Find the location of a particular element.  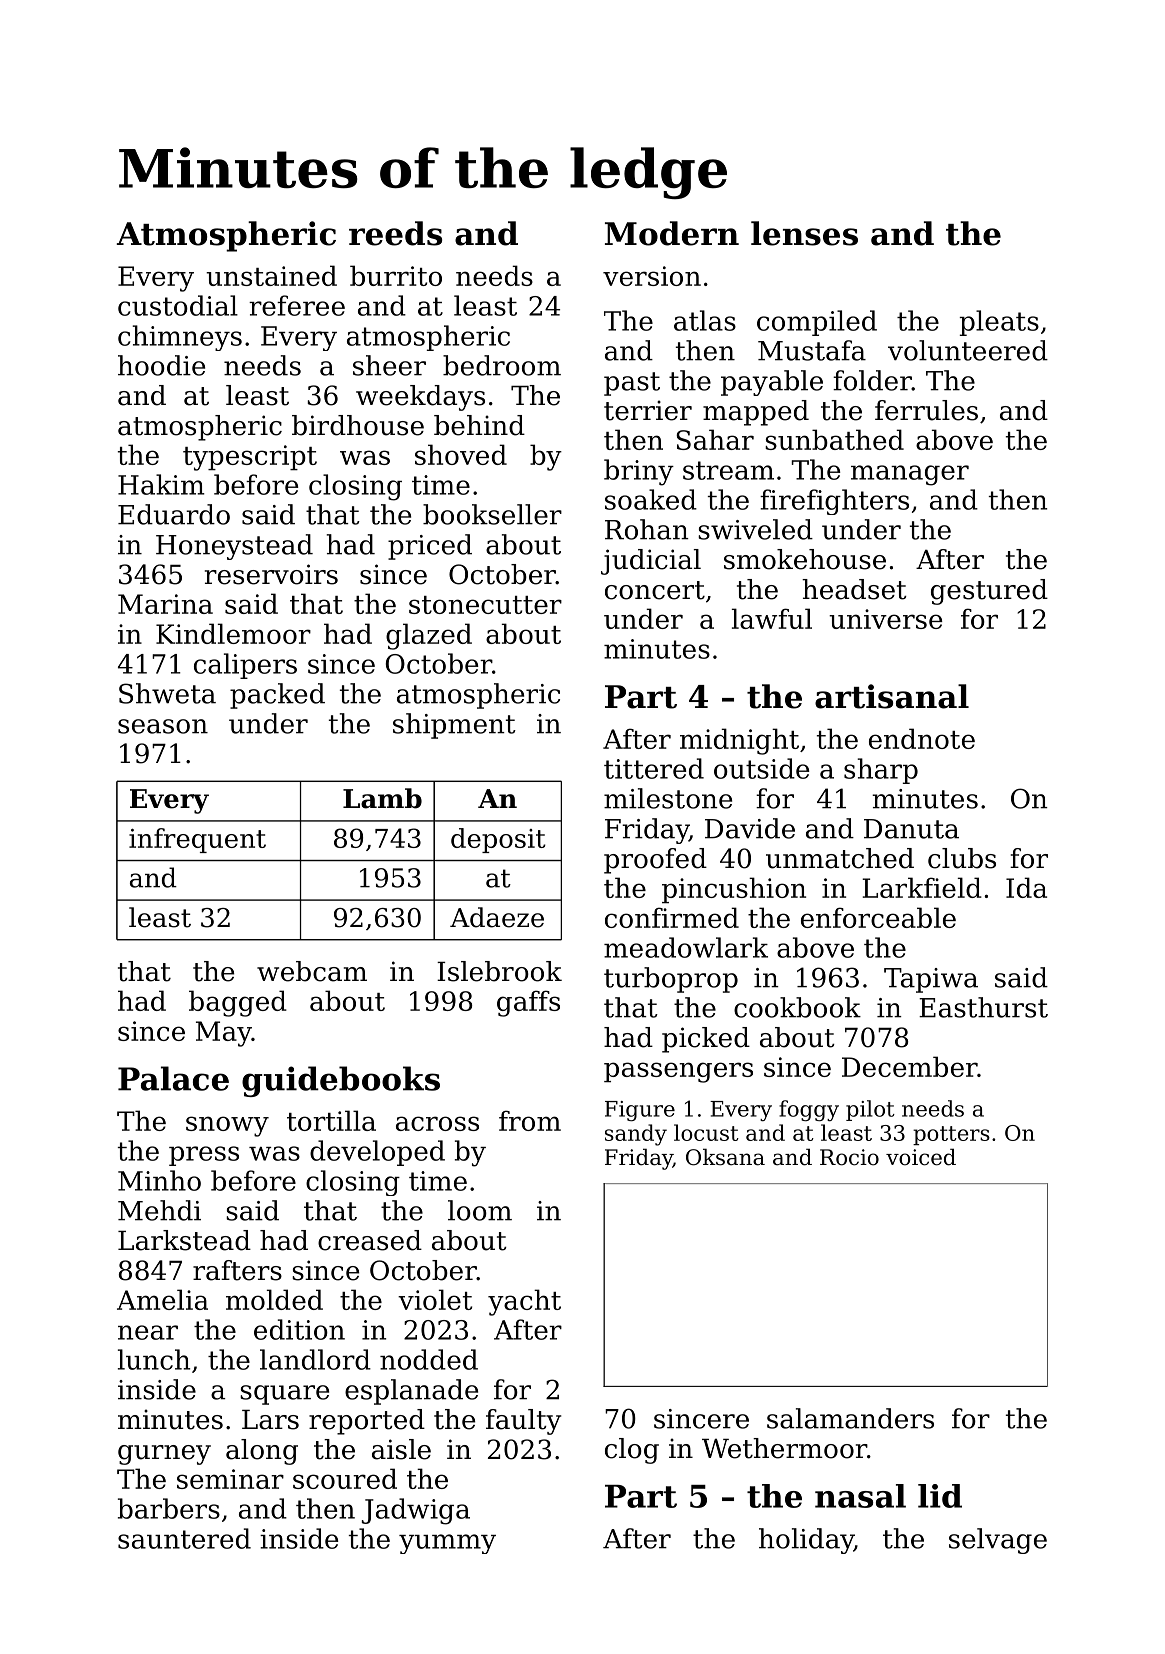

square is located at coordinates (284, 1395).
